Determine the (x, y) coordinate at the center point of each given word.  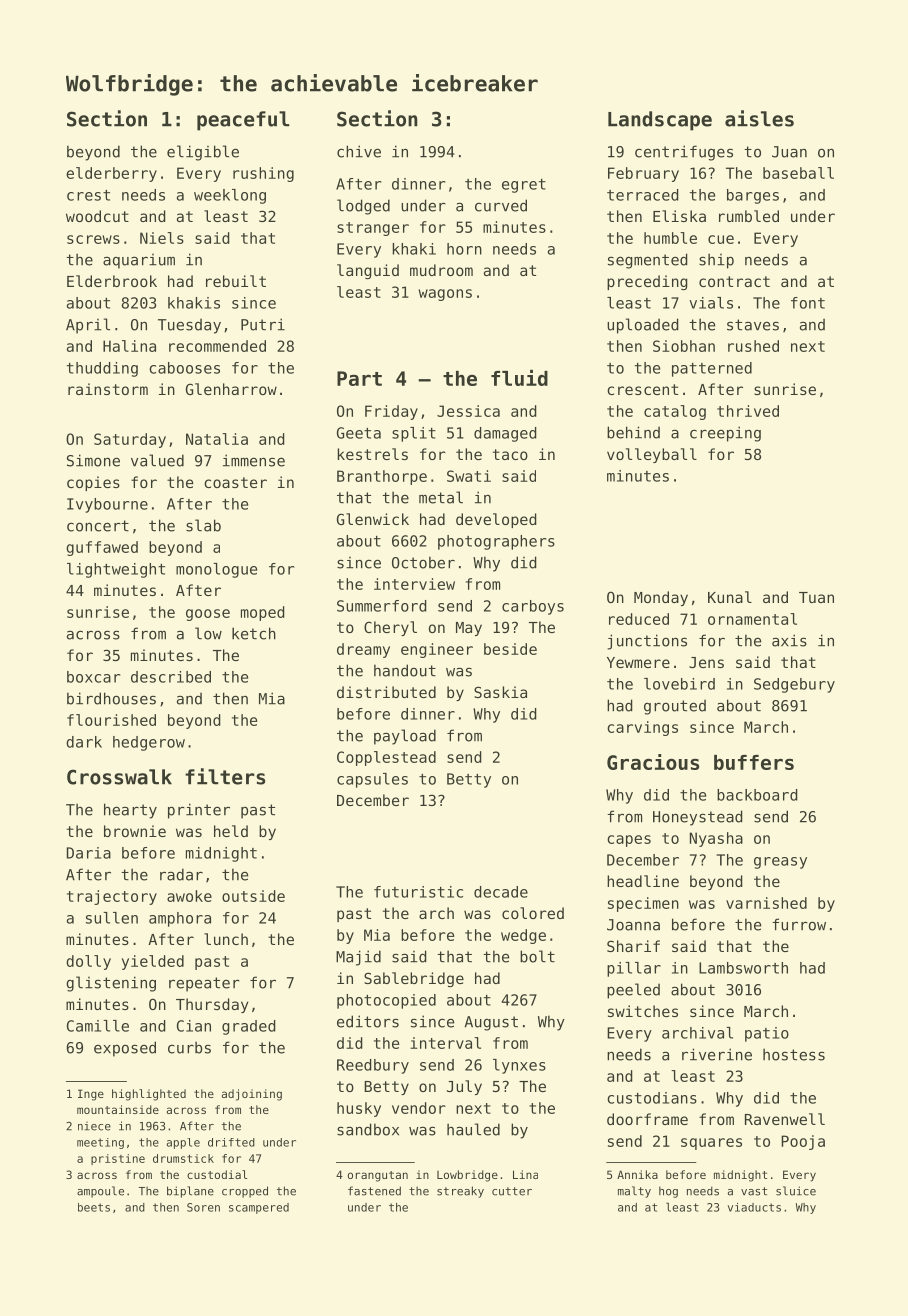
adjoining (252, 1095)
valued (157, 460)
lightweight (116, 570)
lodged (363, 207)
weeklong (230, 196)
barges (753, 196)
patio (767, 1034)
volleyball (652, 455)
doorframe (647, 1119)
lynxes (519, 1066)
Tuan (816, 597)
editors (368, 1021)
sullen (112, 918)
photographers (496, 542)
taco (510, 454)
